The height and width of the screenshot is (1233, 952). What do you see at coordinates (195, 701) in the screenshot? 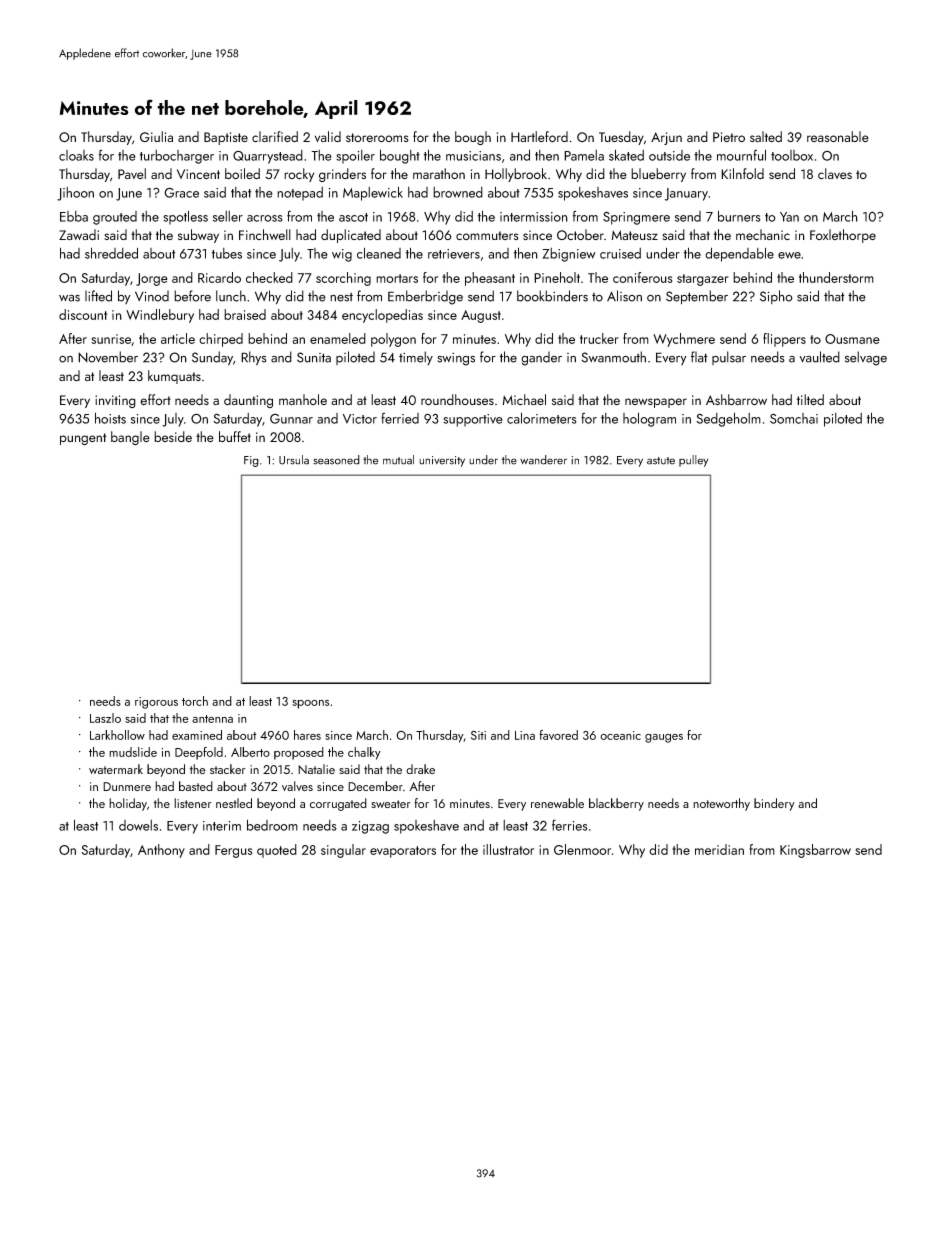
I see `torch` at bounding box center [195, 701].
